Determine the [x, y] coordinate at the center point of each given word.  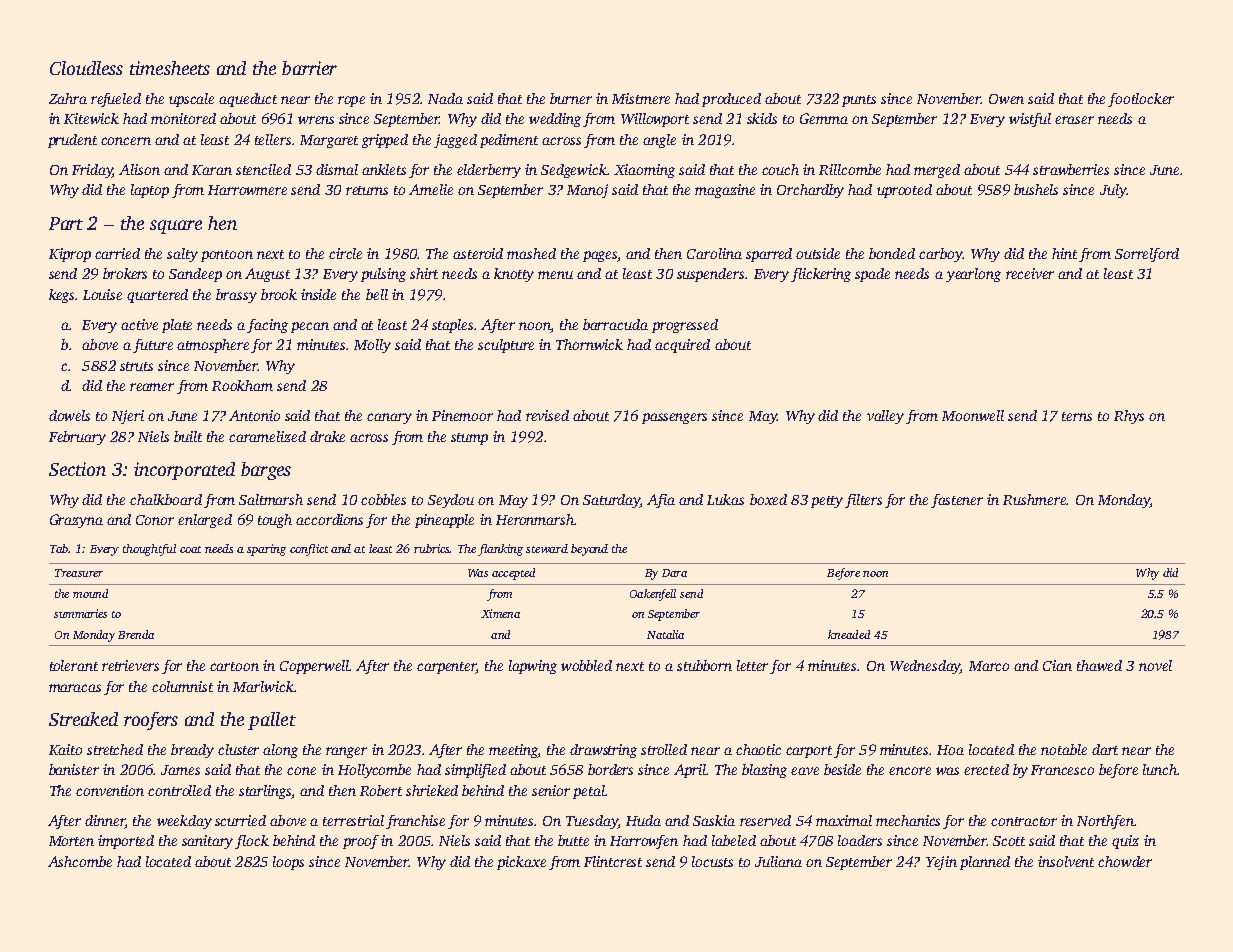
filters [863, 501]
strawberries [1071, 169]
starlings [265, 792]
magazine [725, 191]
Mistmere [641, 98]
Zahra [68, 98]
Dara [674, 573]
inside [318, 294]
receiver [1030, 273]
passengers [674, 418]
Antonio [254, 415]
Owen [1006, 99]
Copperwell [315, 667]
